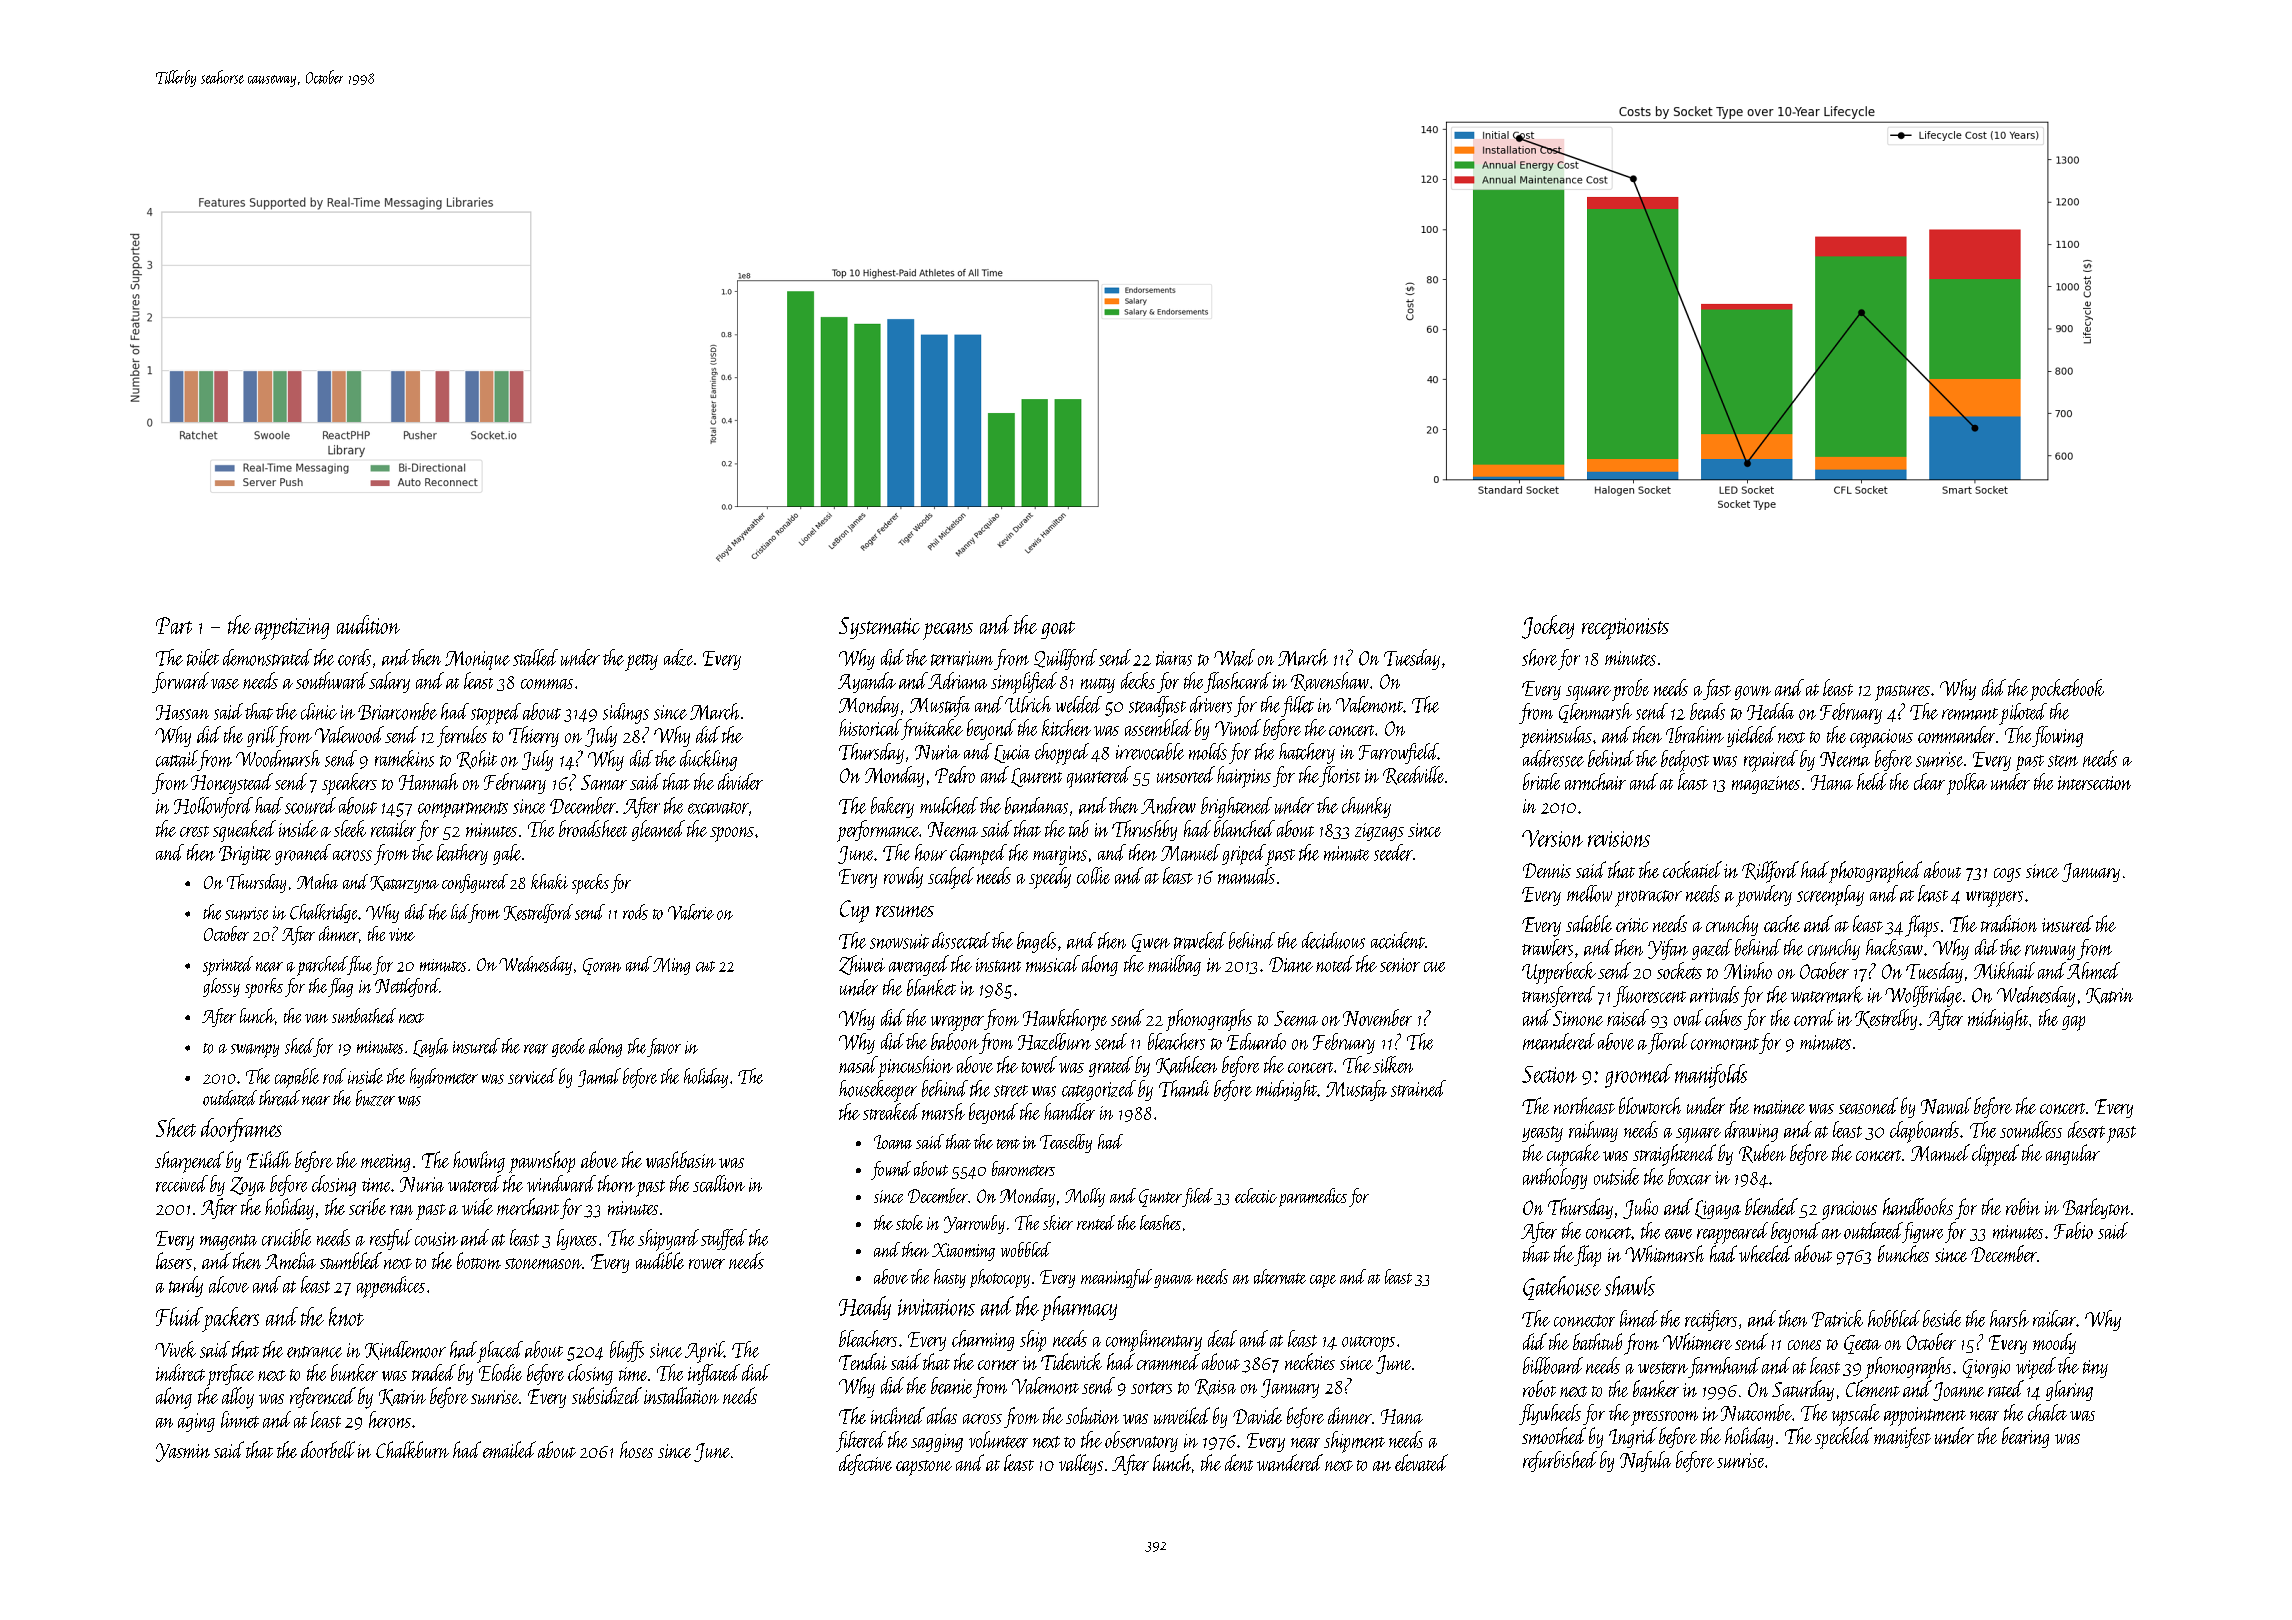 This screenshot has height=1620, width=2292. I want to click on commander, so click(1956, 734).
